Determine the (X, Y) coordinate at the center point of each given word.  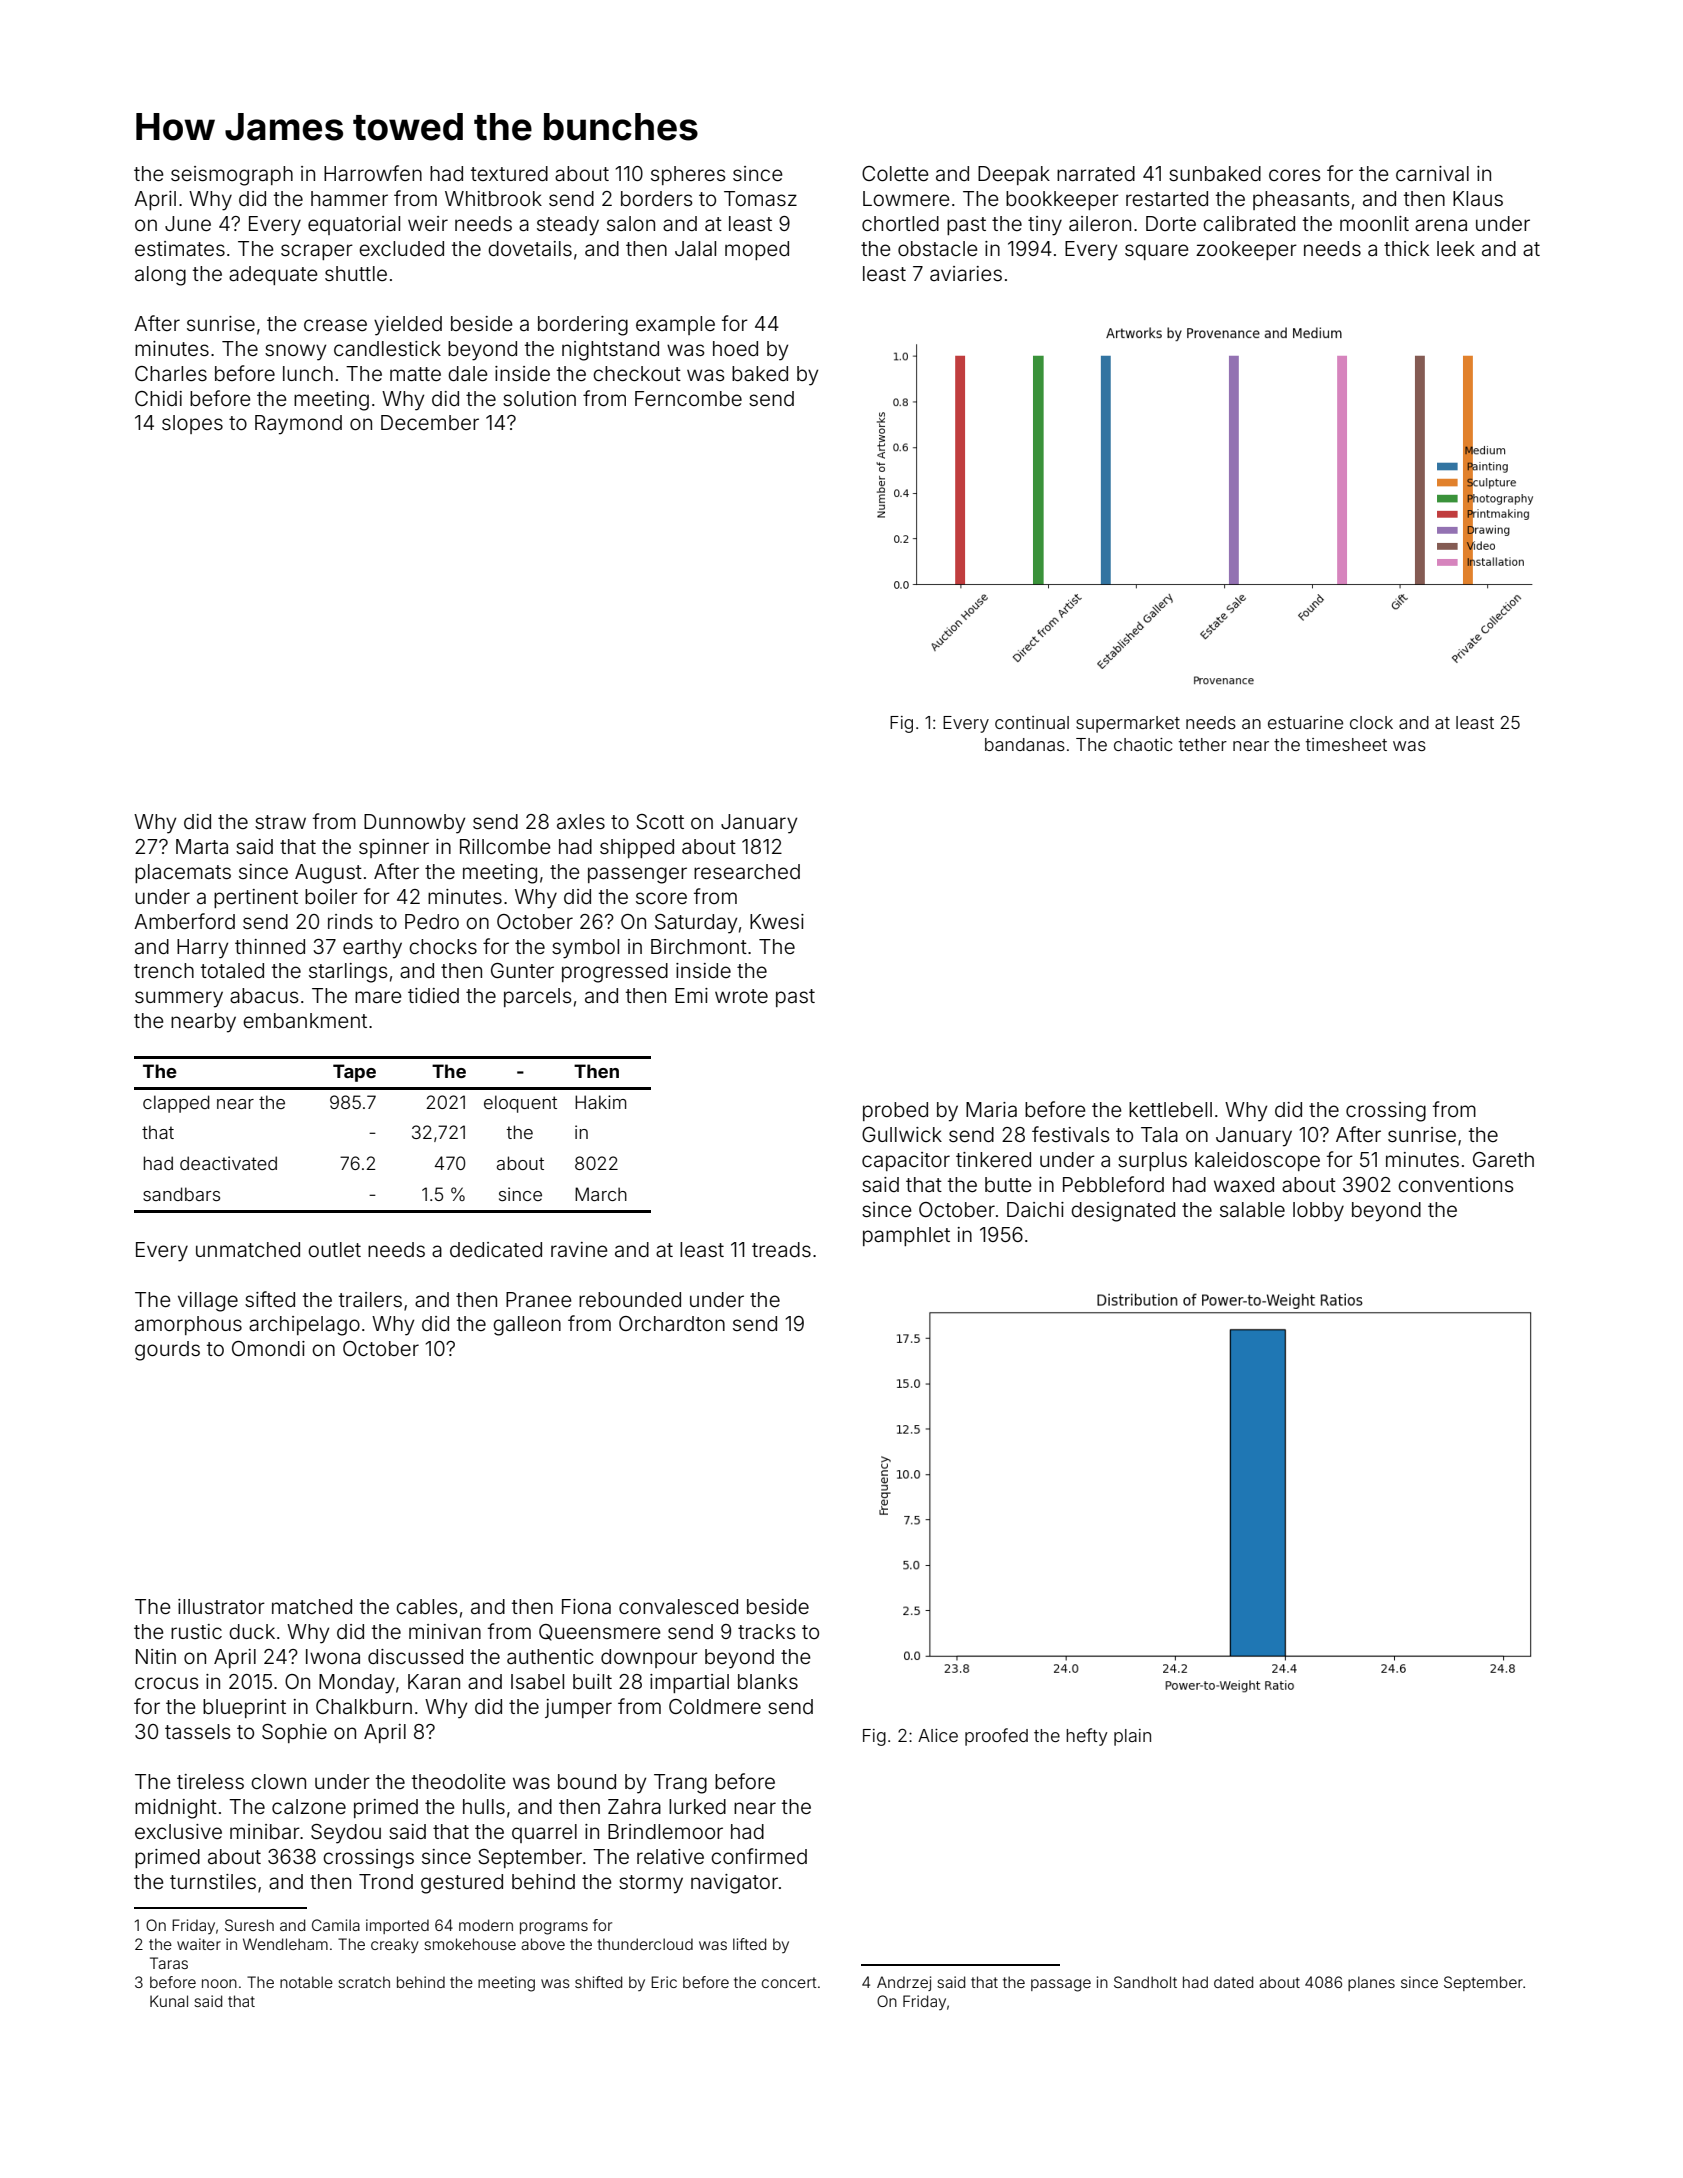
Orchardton (672, 1323)
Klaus (1478, 198)
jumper (578, 1708)
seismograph (232, 176)
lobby (1318, 1212)
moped (757, 250)
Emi (691, 995)
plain (1132, 1737)
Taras (169, 1963)
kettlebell (1170, 1109)
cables (426, 1606)
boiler (331, 896)
